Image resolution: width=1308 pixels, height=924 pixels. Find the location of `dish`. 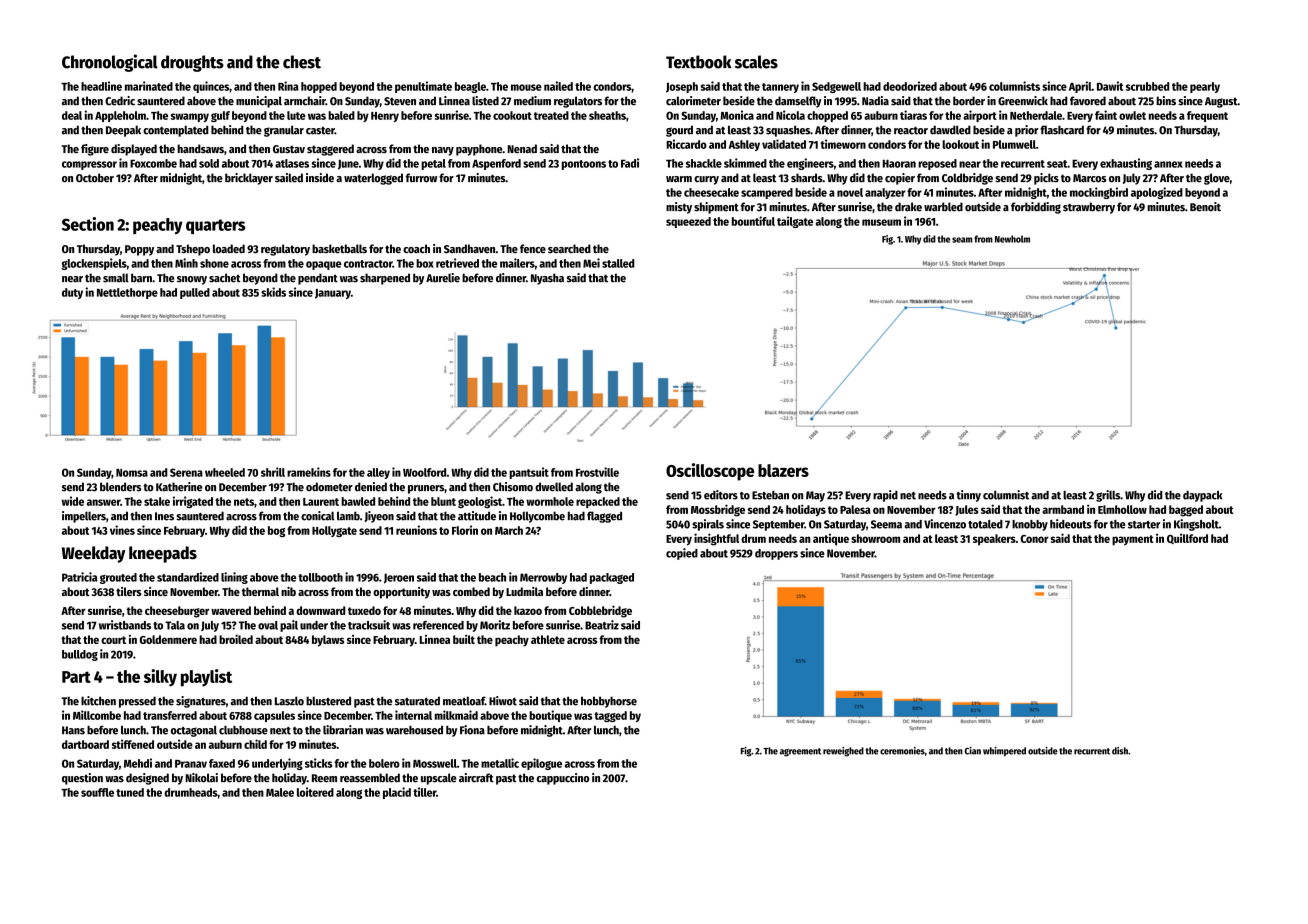

dish is located at coordinates (1120, 751).
